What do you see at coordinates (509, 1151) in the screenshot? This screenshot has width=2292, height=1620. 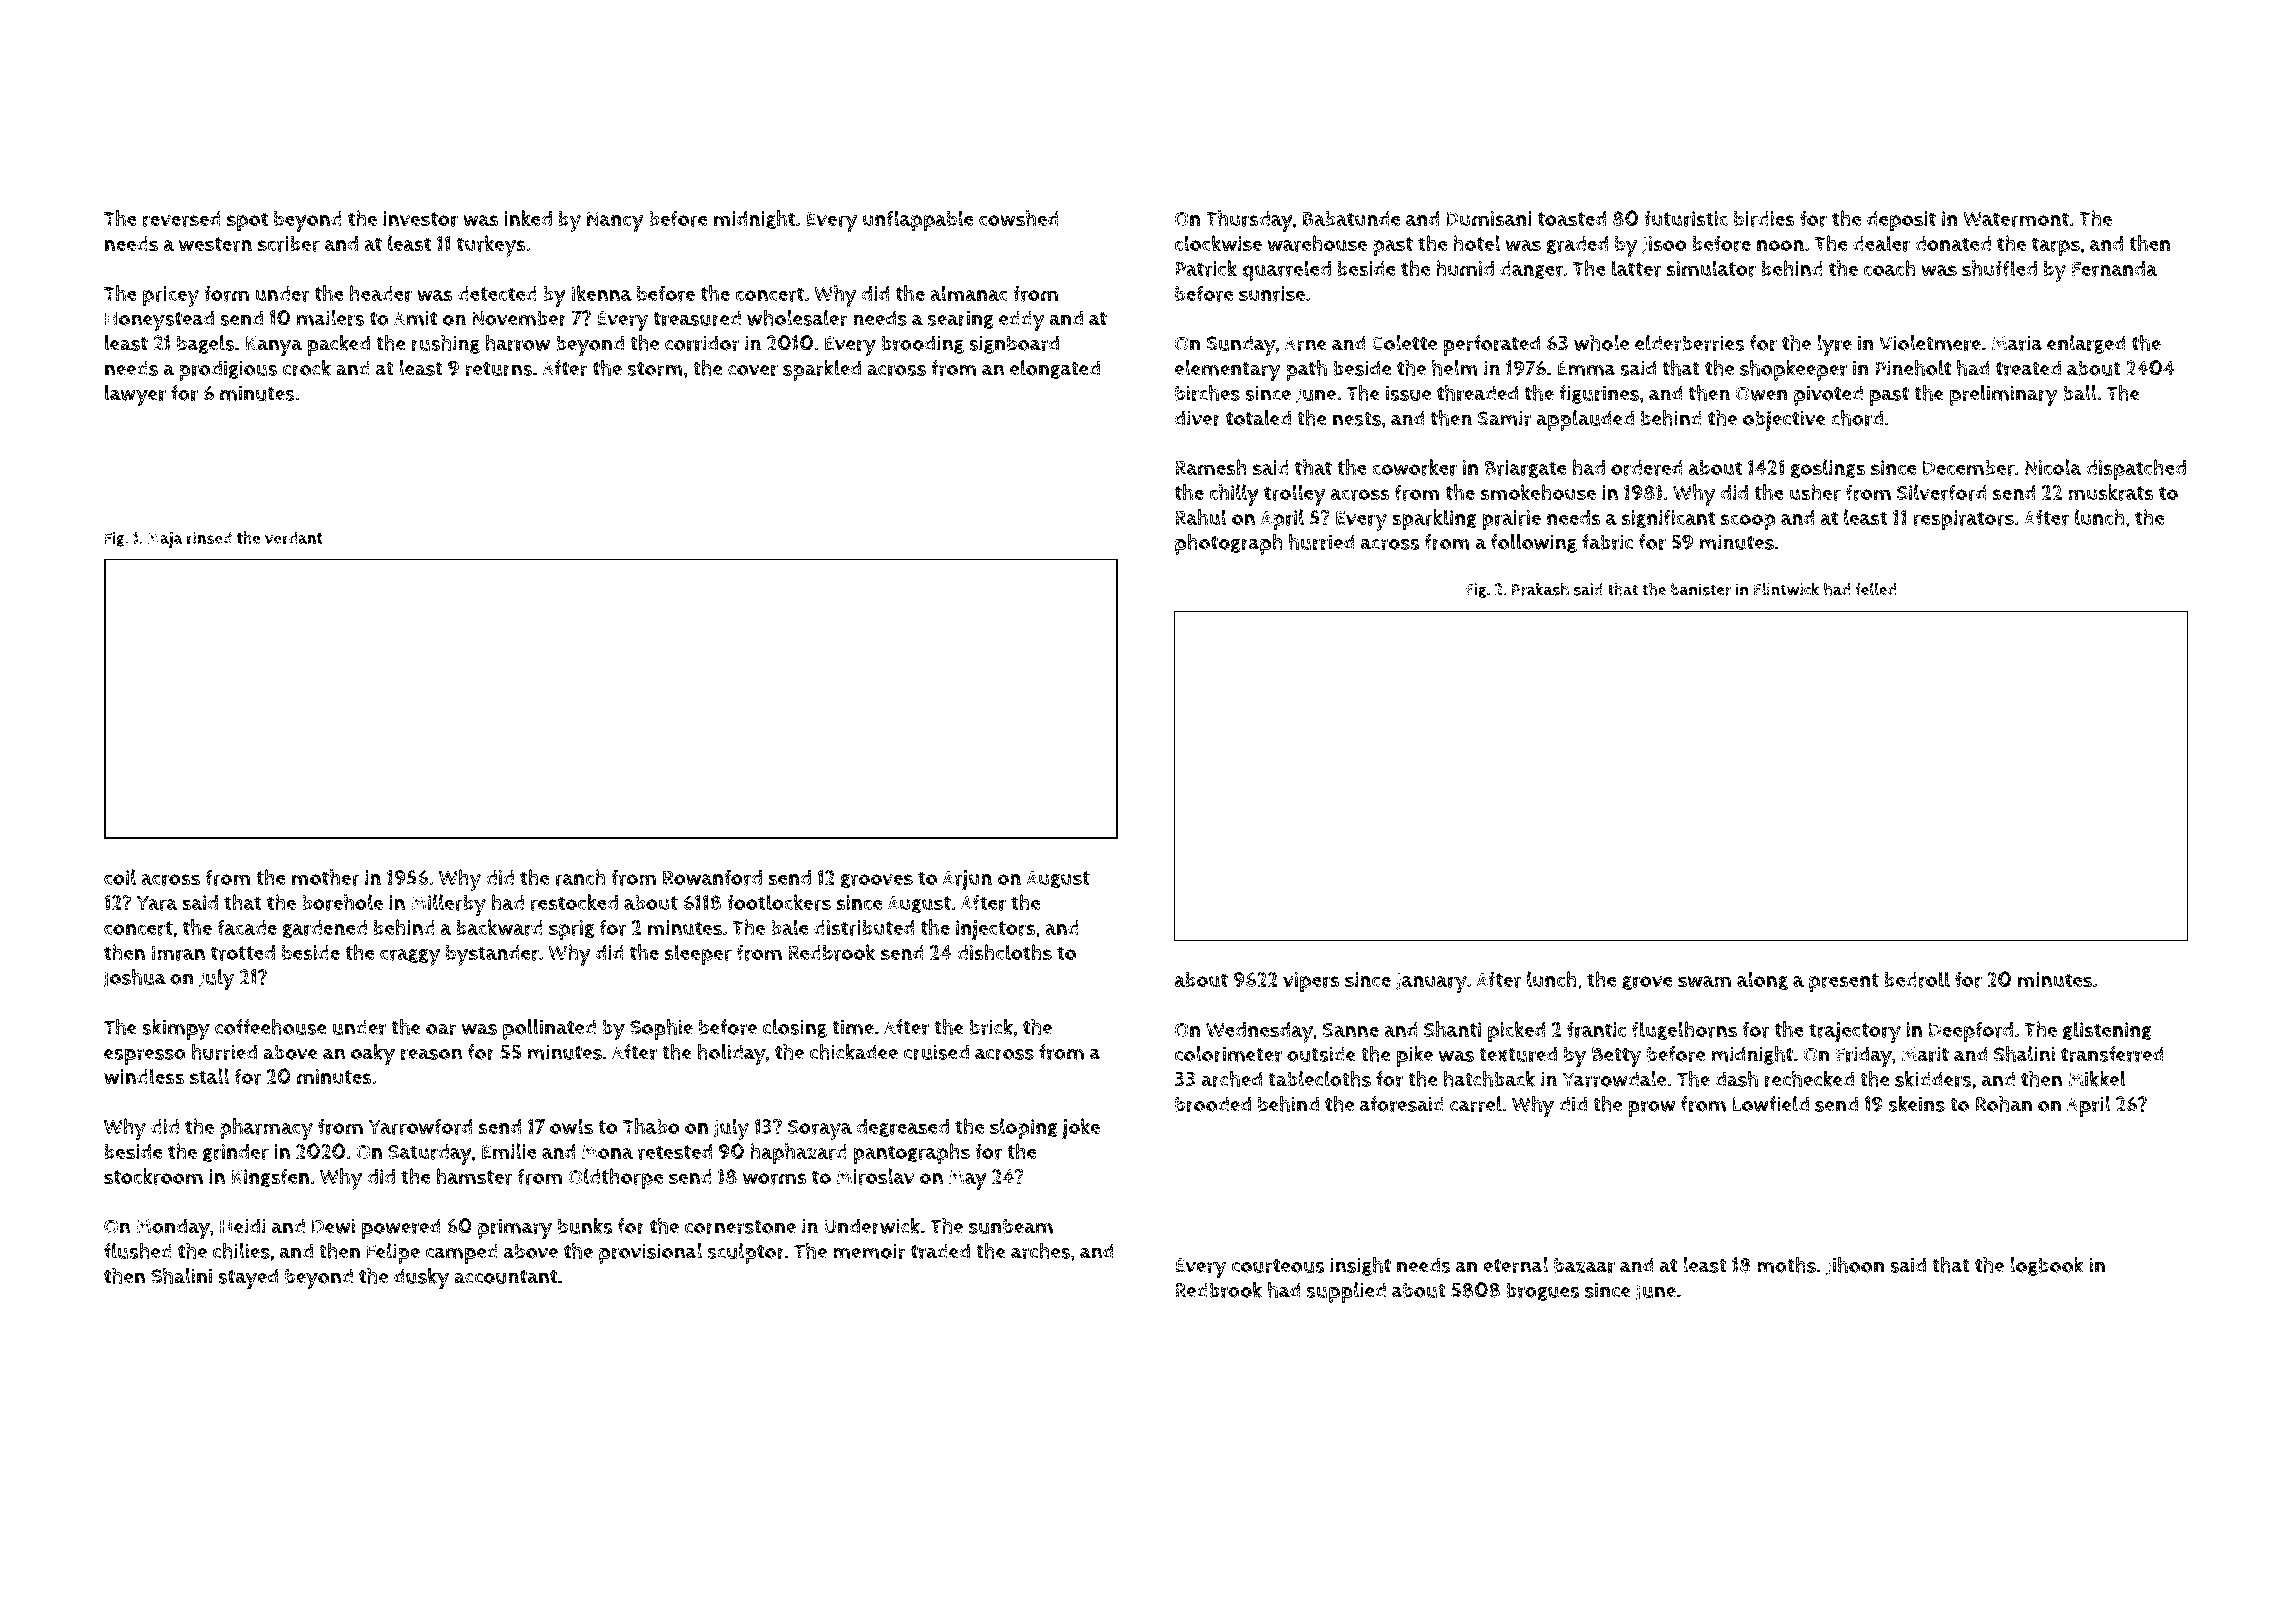 I see `Emilie` at bounding box center [509, 1151].
